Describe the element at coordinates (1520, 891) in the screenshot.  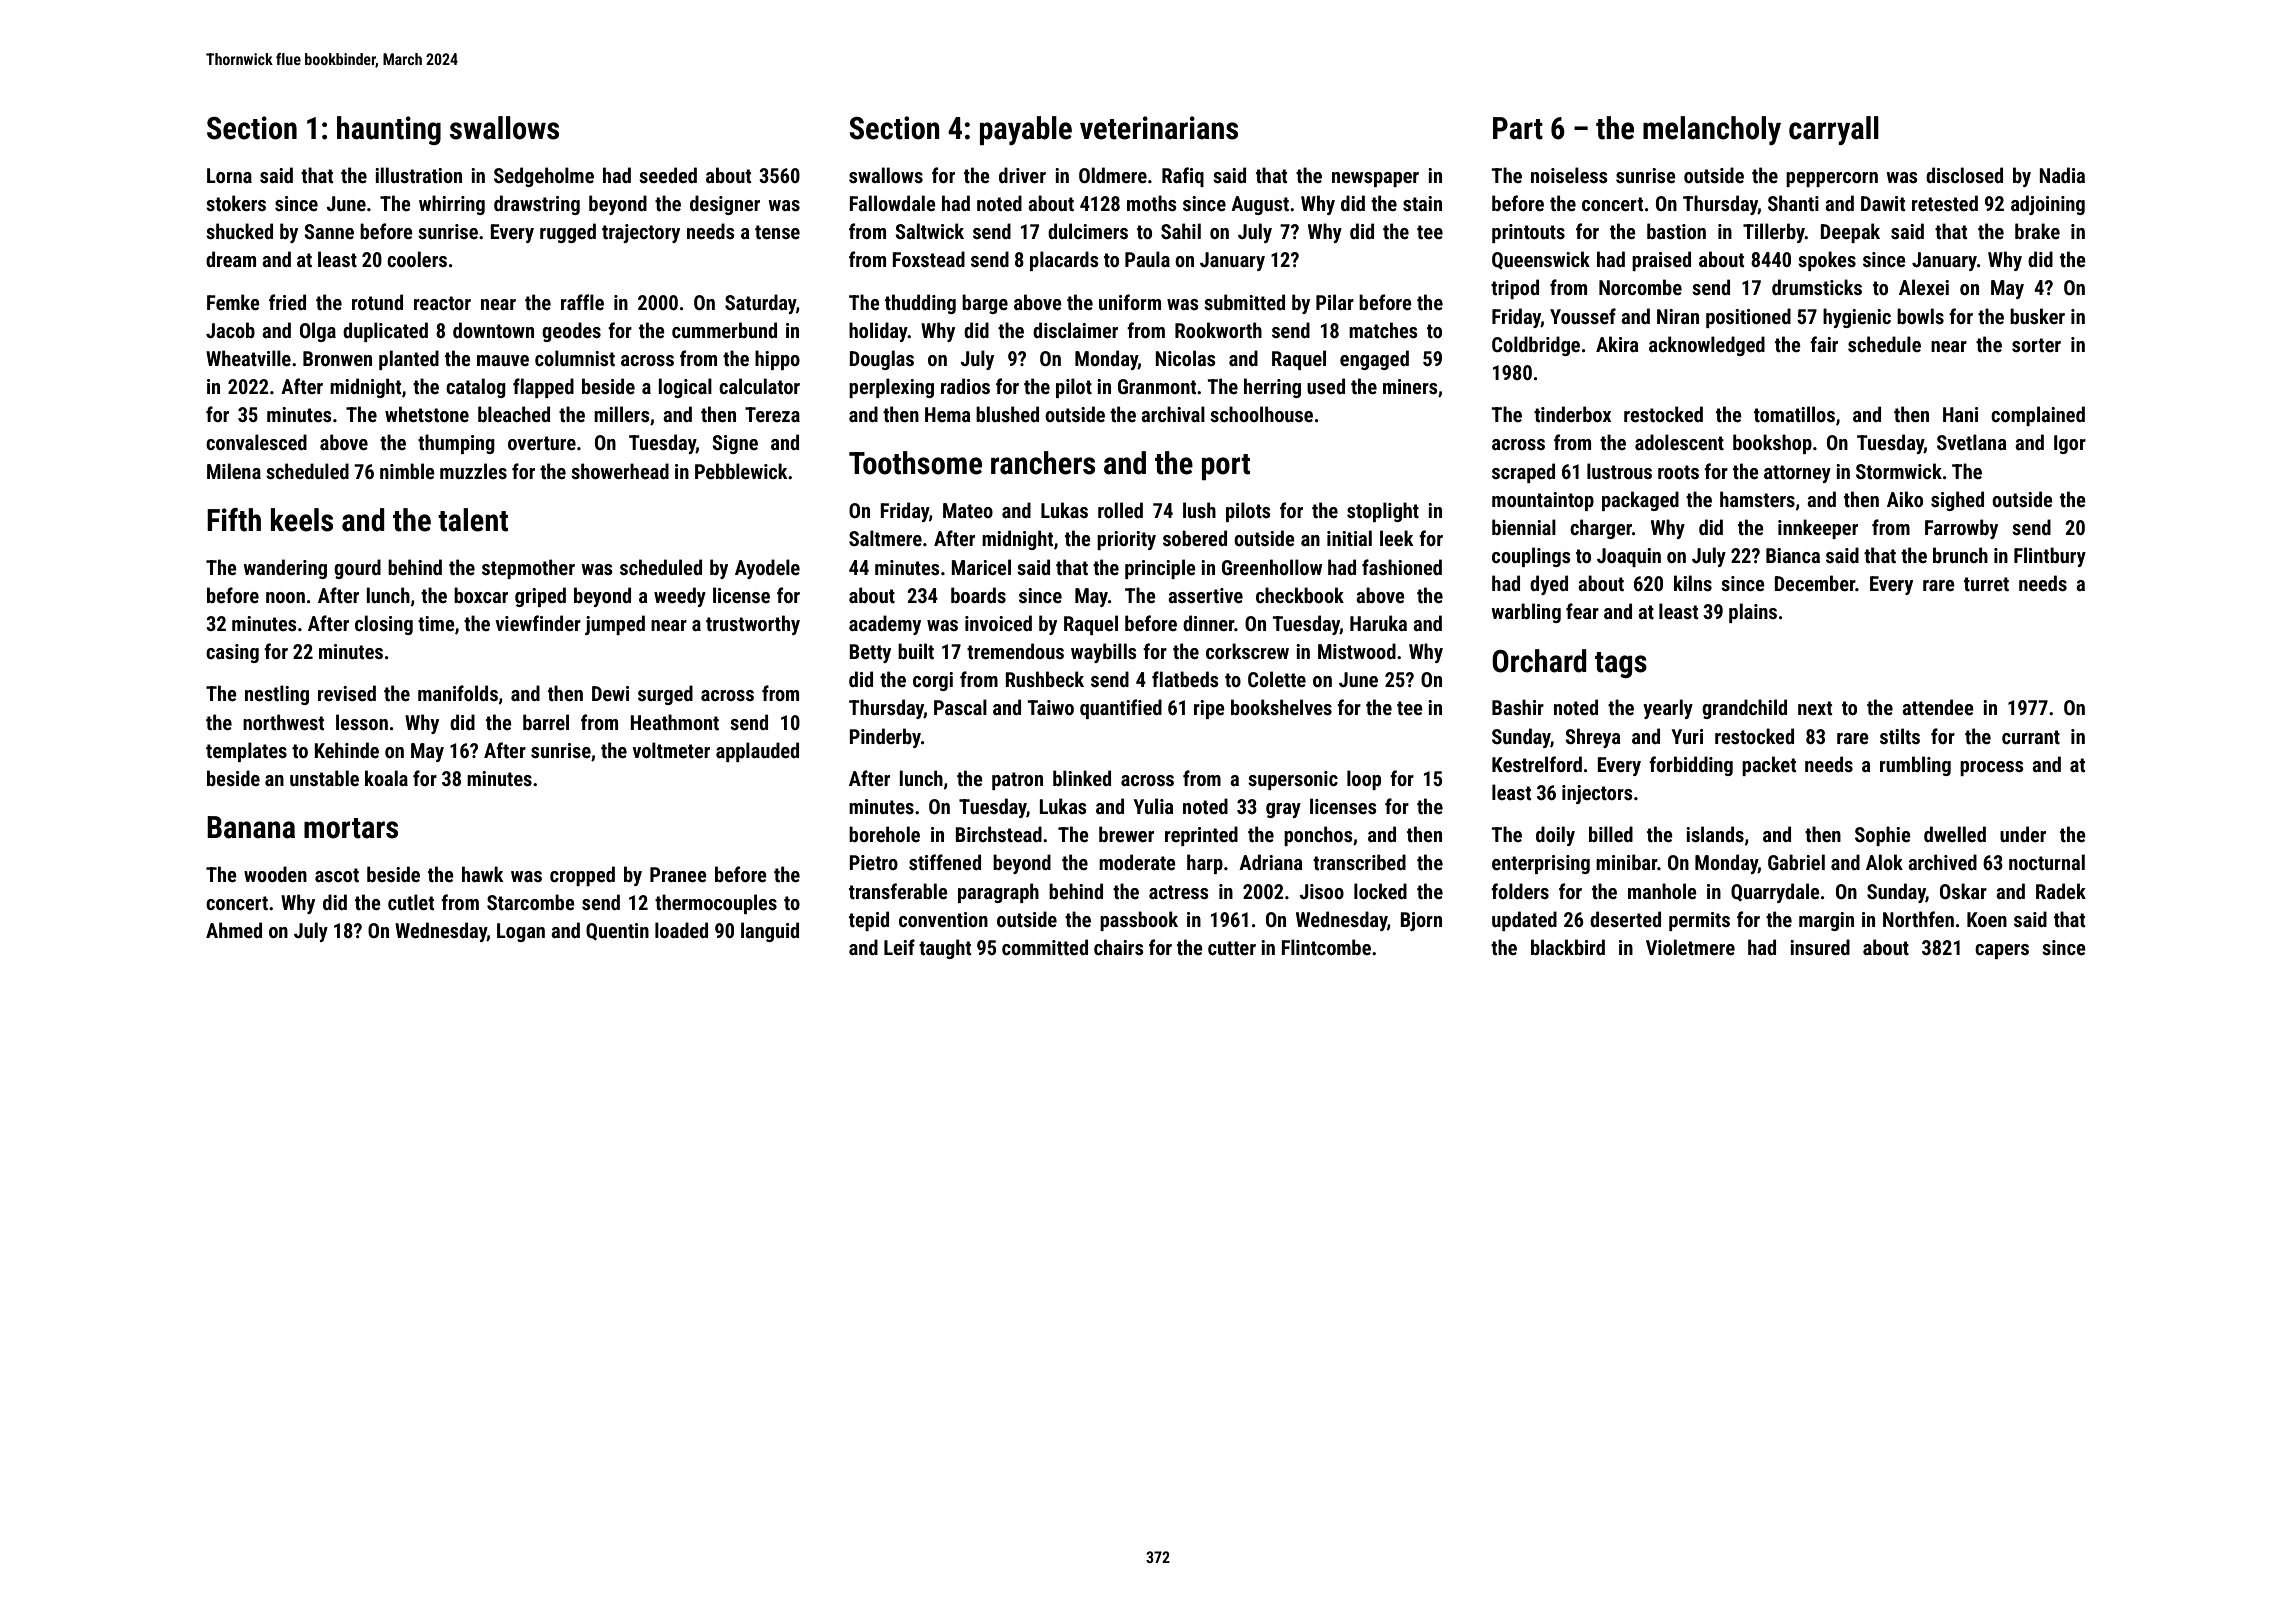
I see `folders` at that location.
